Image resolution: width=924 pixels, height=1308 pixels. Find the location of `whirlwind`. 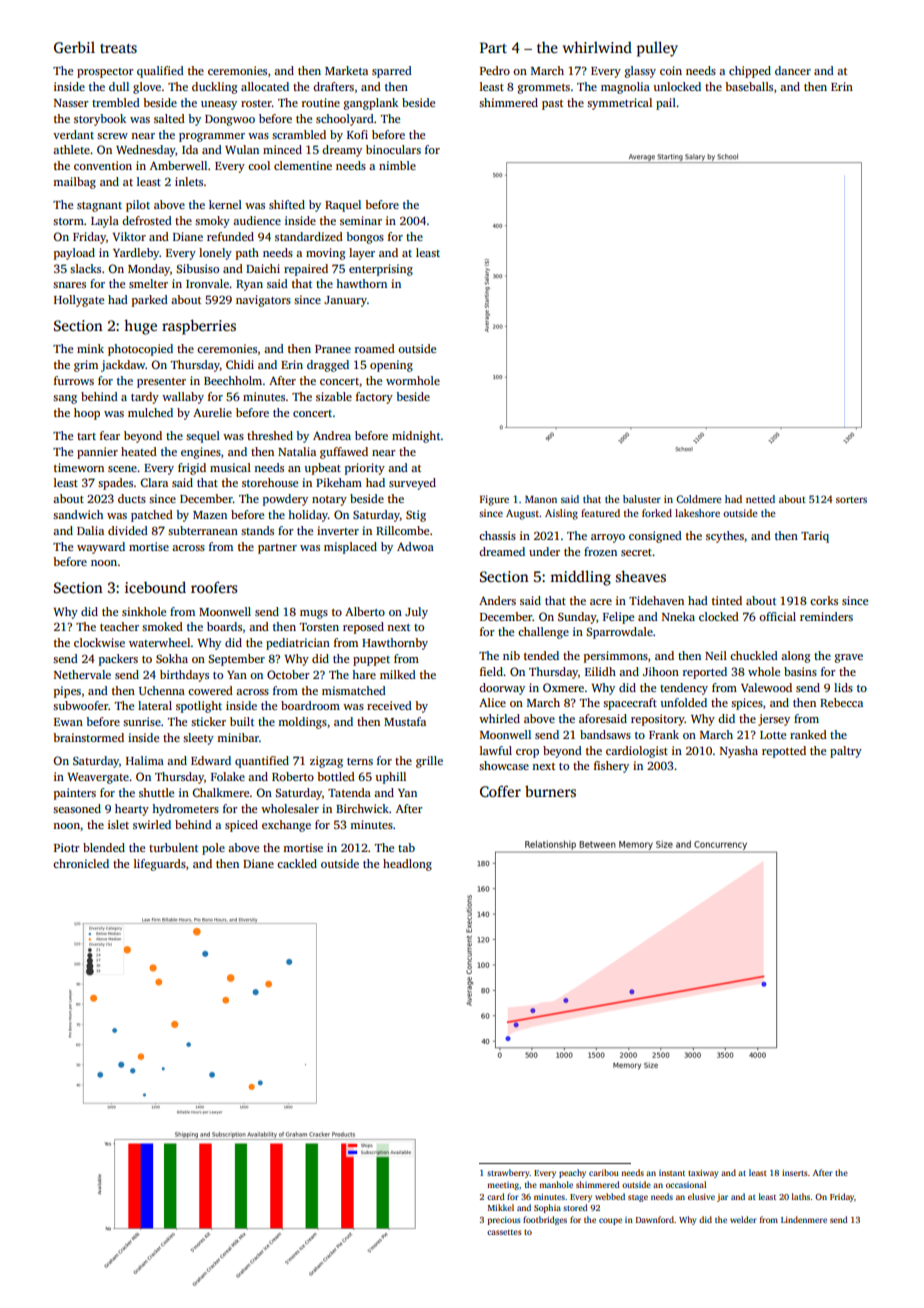

whirlwind is located at coordinates (597, 47).
